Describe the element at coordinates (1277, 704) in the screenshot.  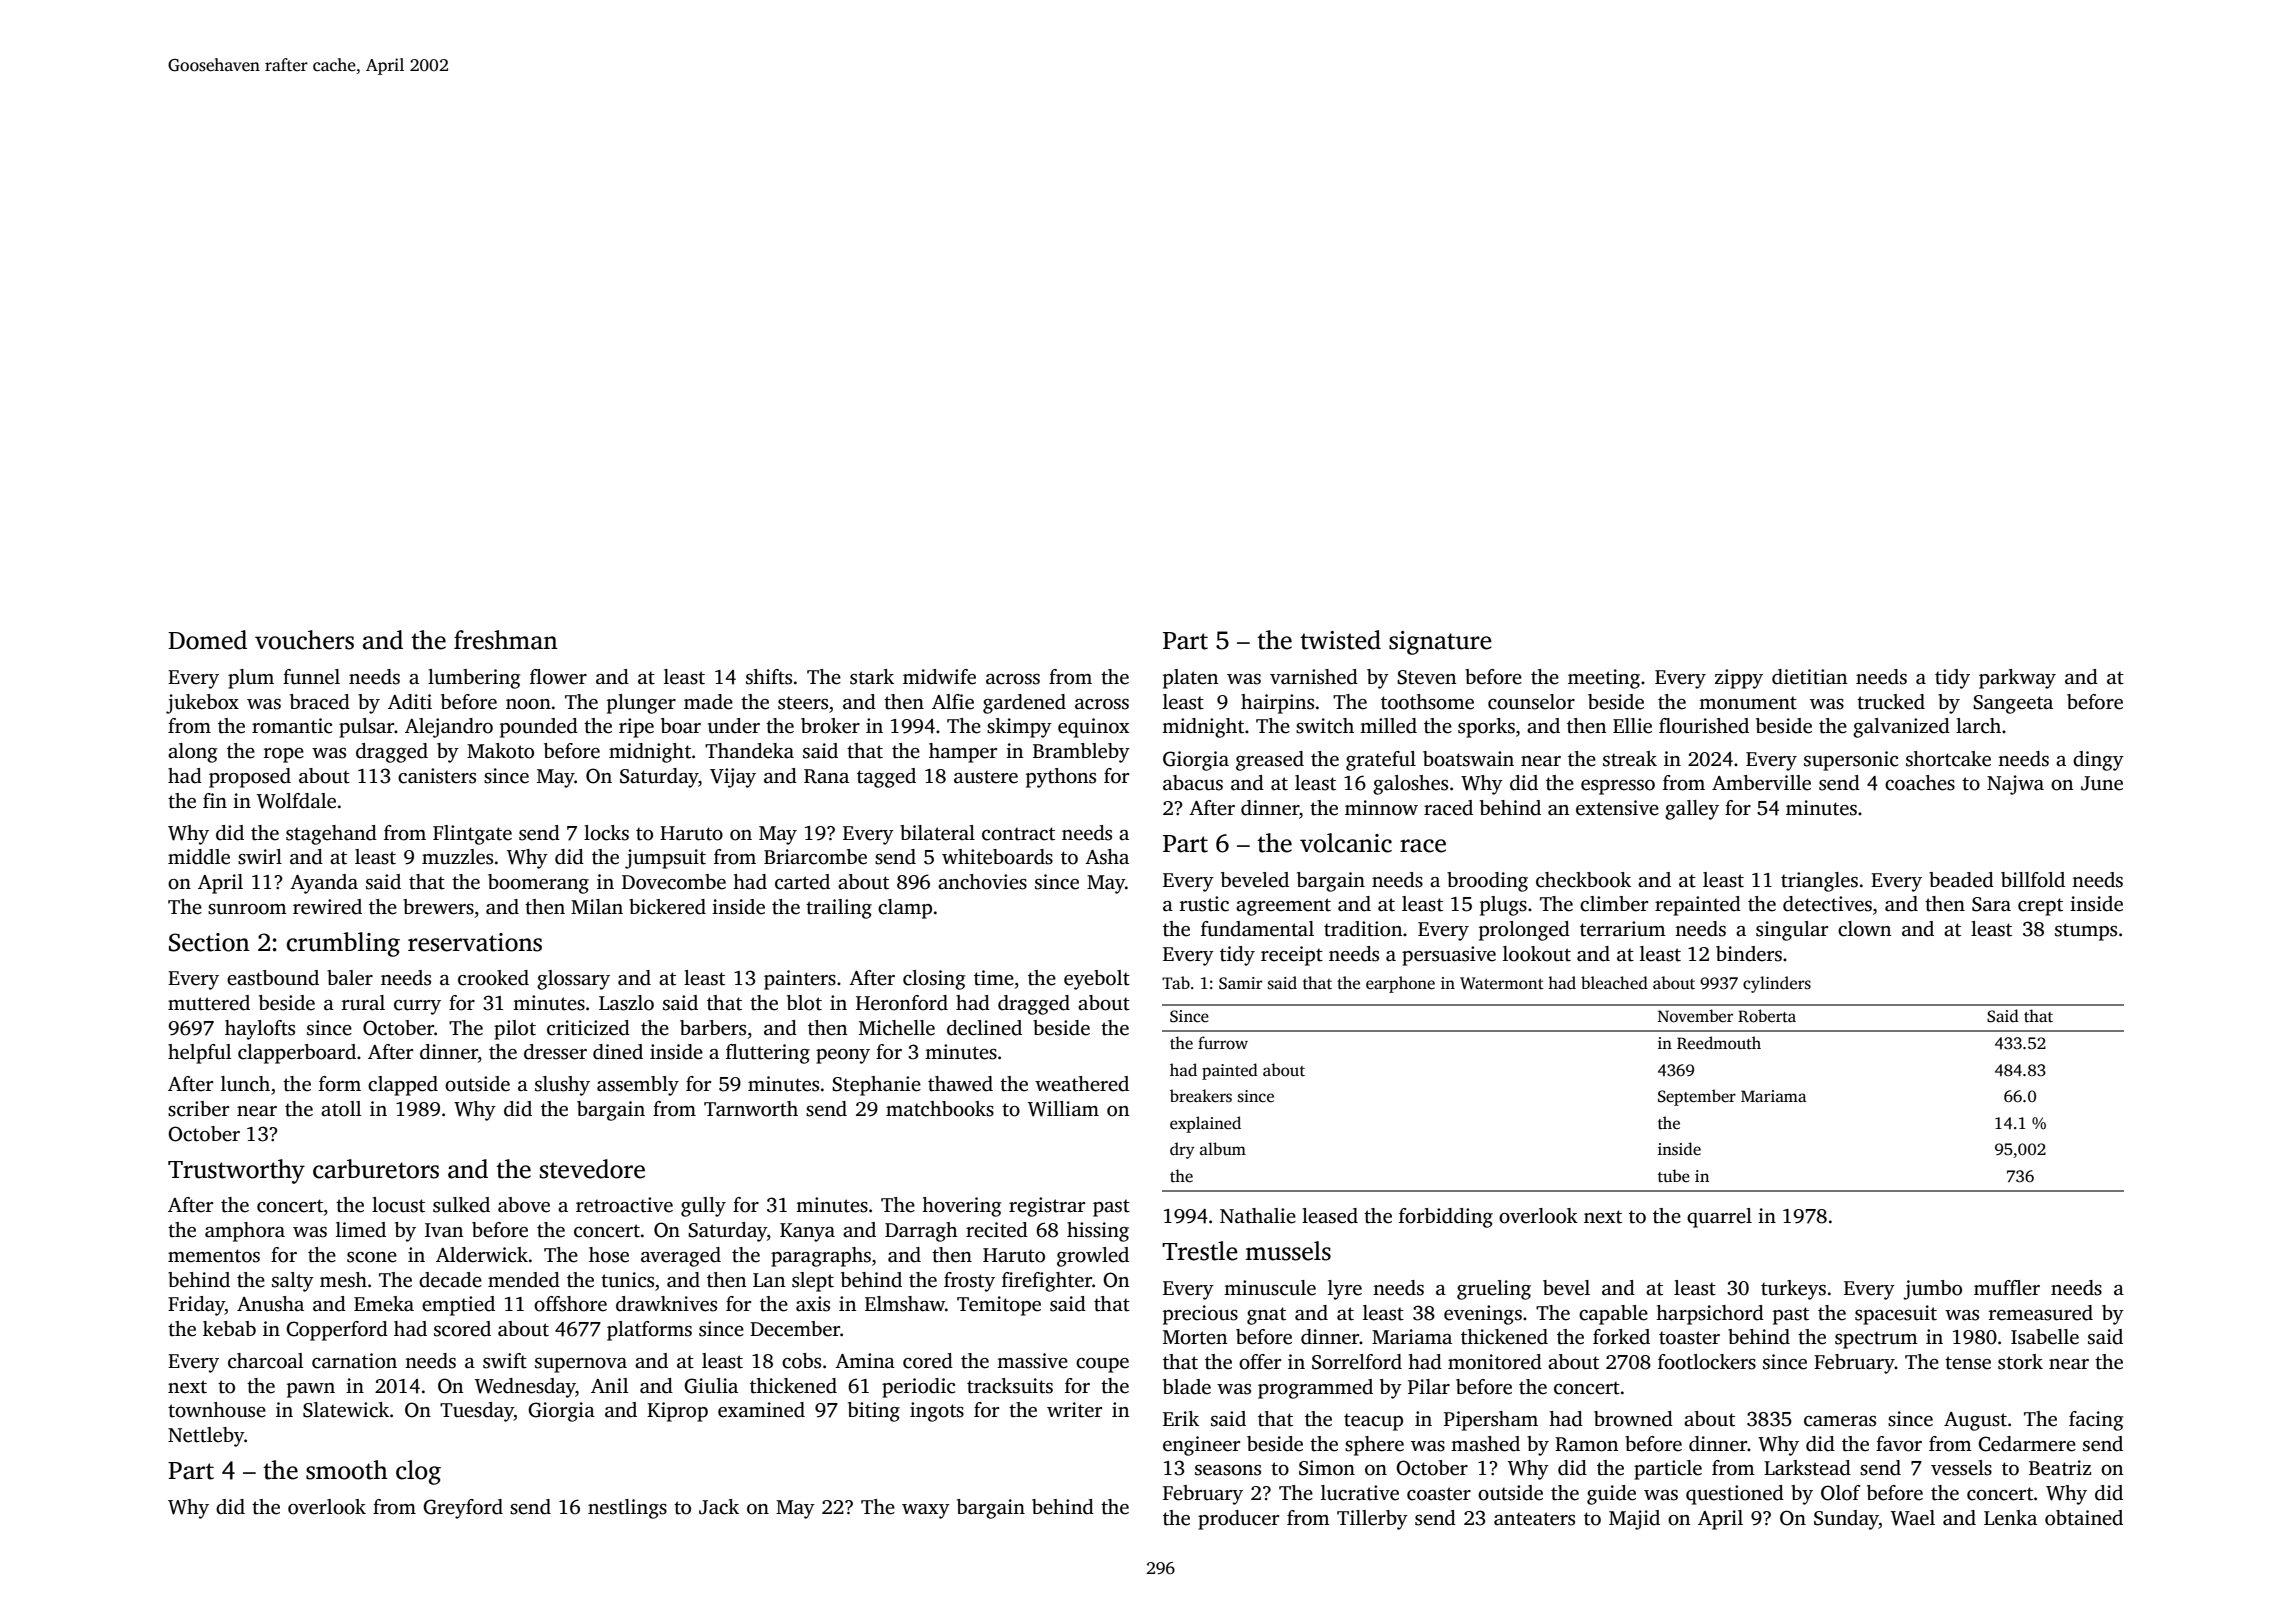
I see `hairpins` at that location.
